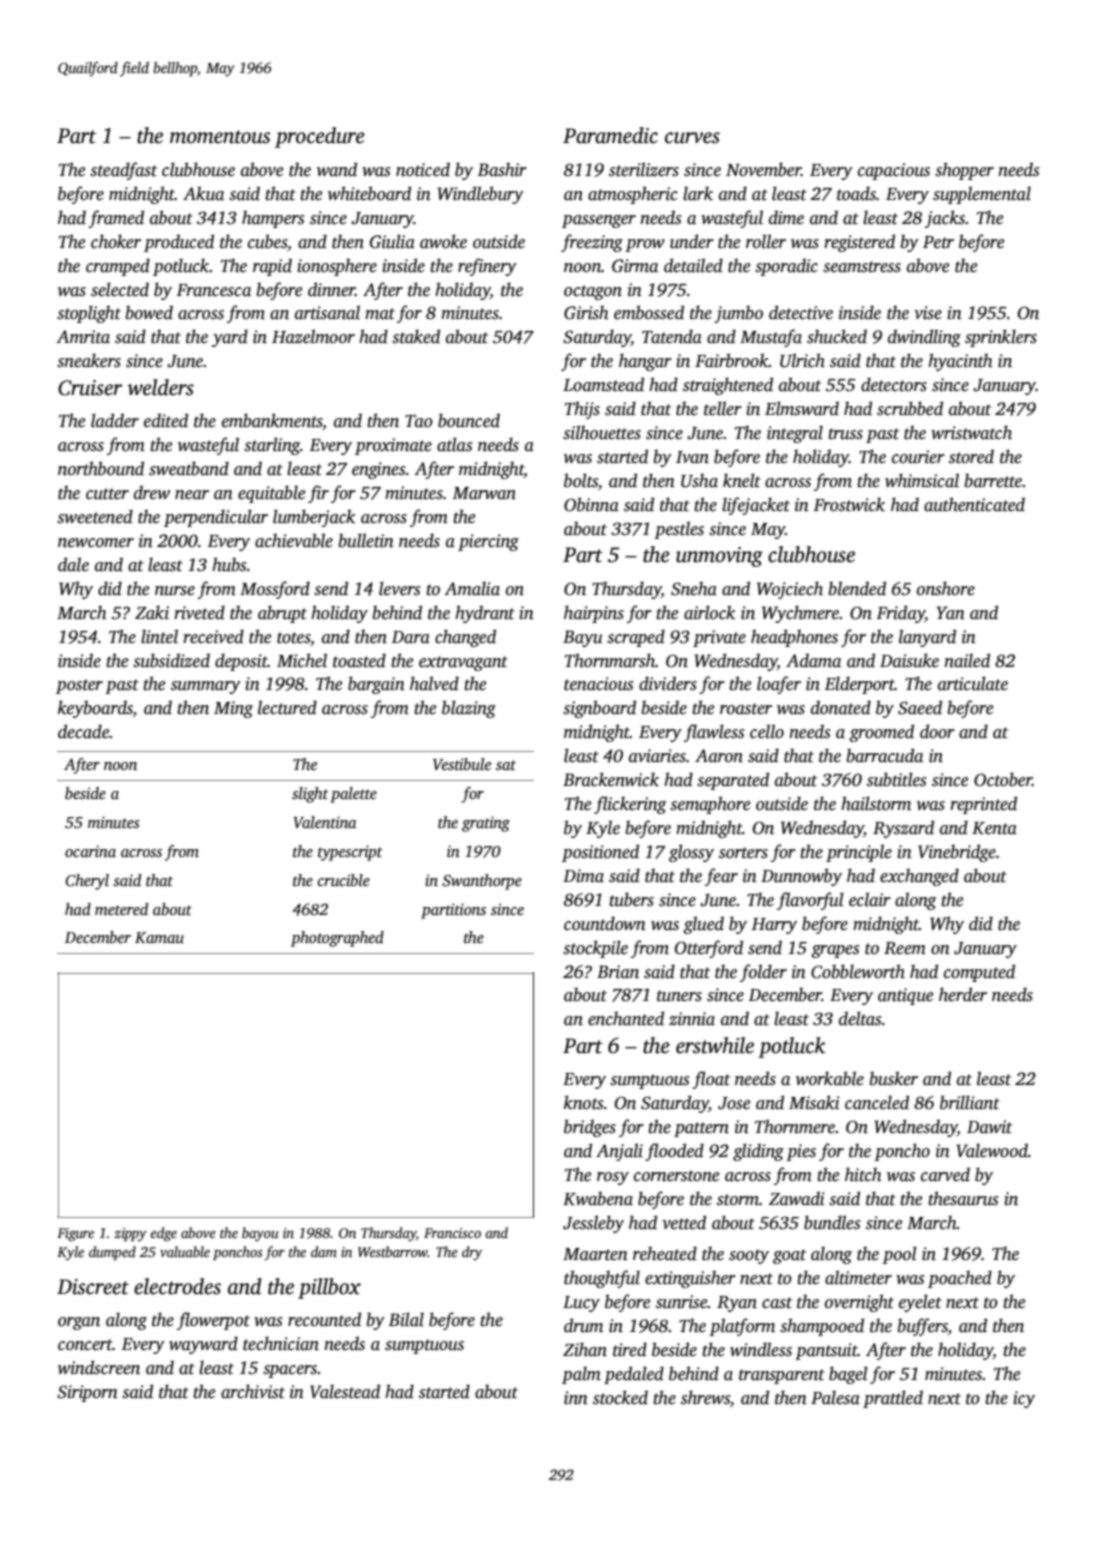 This page has height=1553, width=1098. I want to click on passenger, so click(599, 221).
